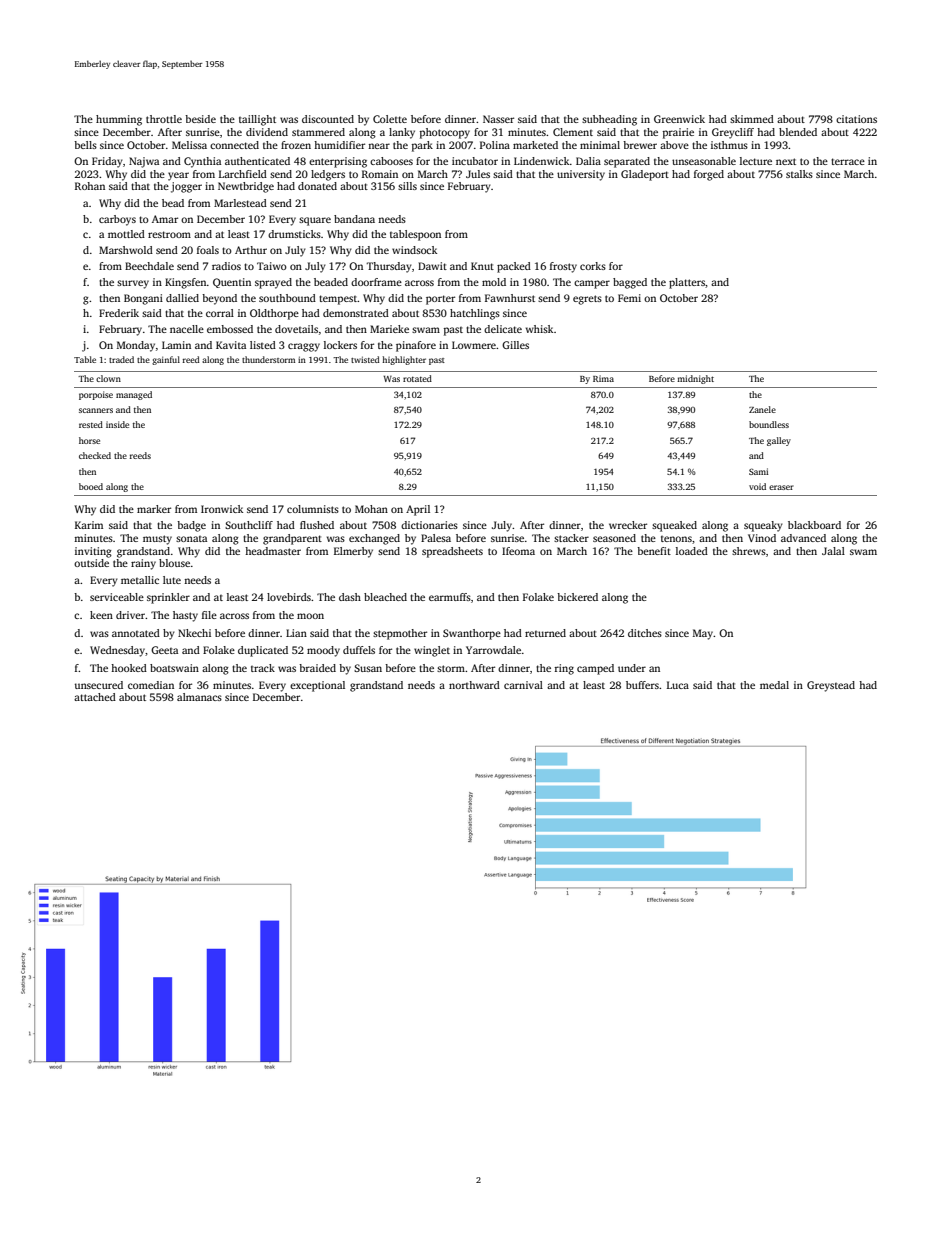 Image resolution: width=952 pixels, height=1233 pixels. What do you see at coordinates (762, 409) in the page?
I see `Zanele` at bounding box center [762, 409].
